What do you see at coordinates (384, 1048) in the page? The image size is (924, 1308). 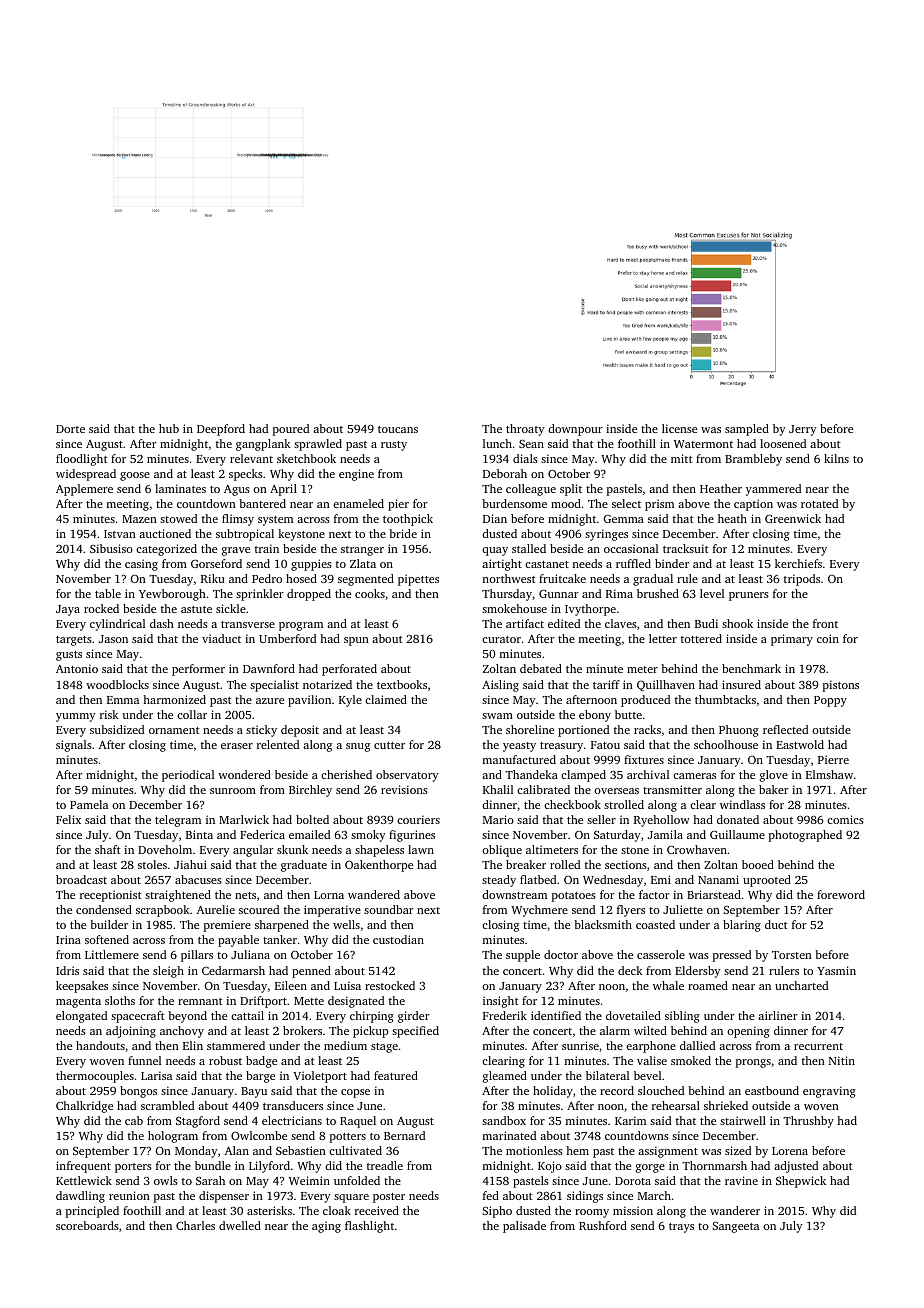 I see `stage` at bounding box center [384, 1048].
